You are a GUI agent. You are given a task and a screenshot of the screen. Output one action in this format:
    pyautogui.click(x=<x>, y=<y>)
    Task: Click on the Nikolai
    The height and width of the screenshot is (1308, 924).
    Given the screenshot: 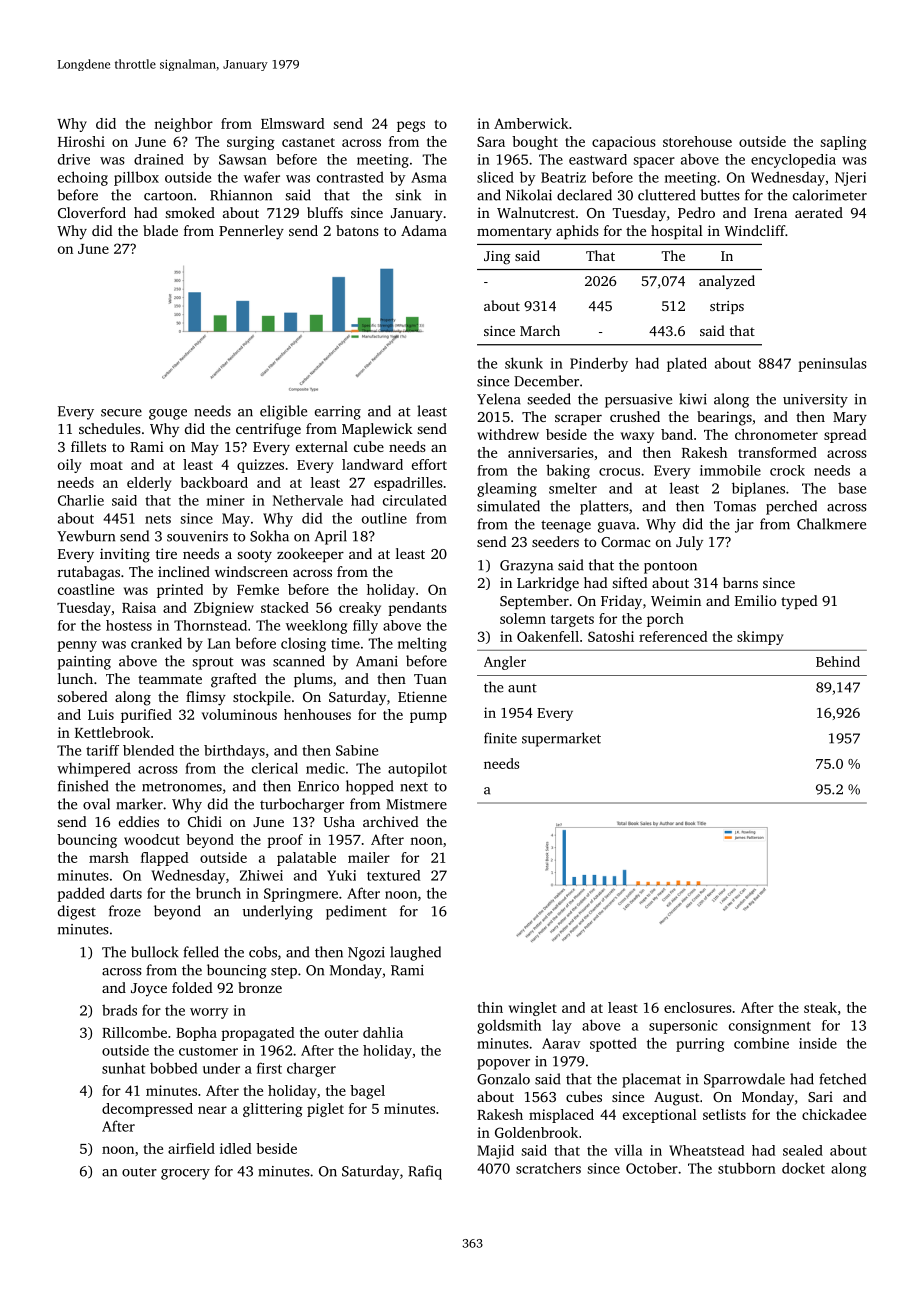 What is the action you would take?
    pyautogui.click(x=529, y=195)
